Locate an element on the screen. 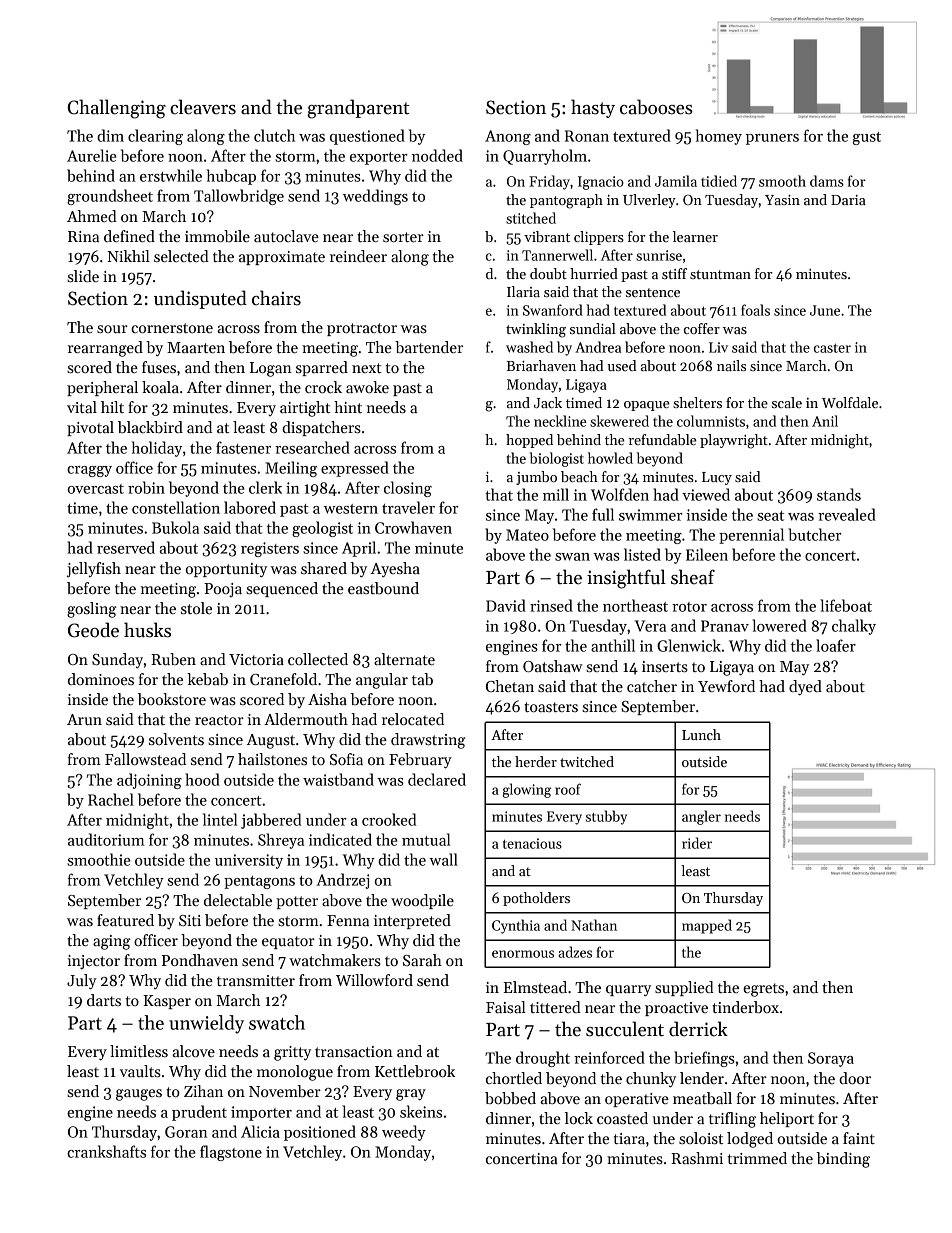 The image size is (952, 1233). tiara is located at coordinates (629, 1138).
